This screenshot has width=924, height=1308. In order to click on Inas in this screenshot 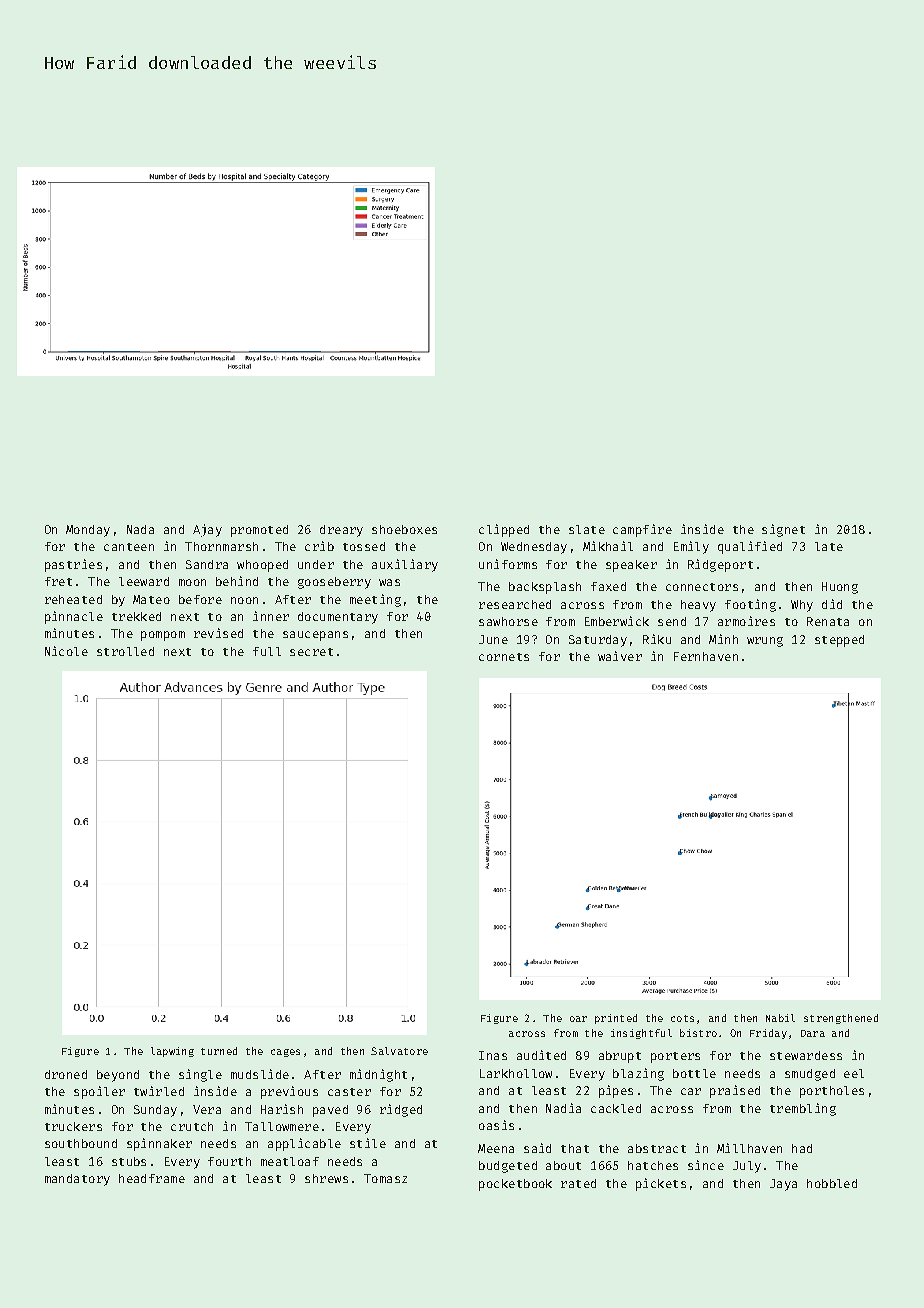, I will do `click(493, 1055)`.
